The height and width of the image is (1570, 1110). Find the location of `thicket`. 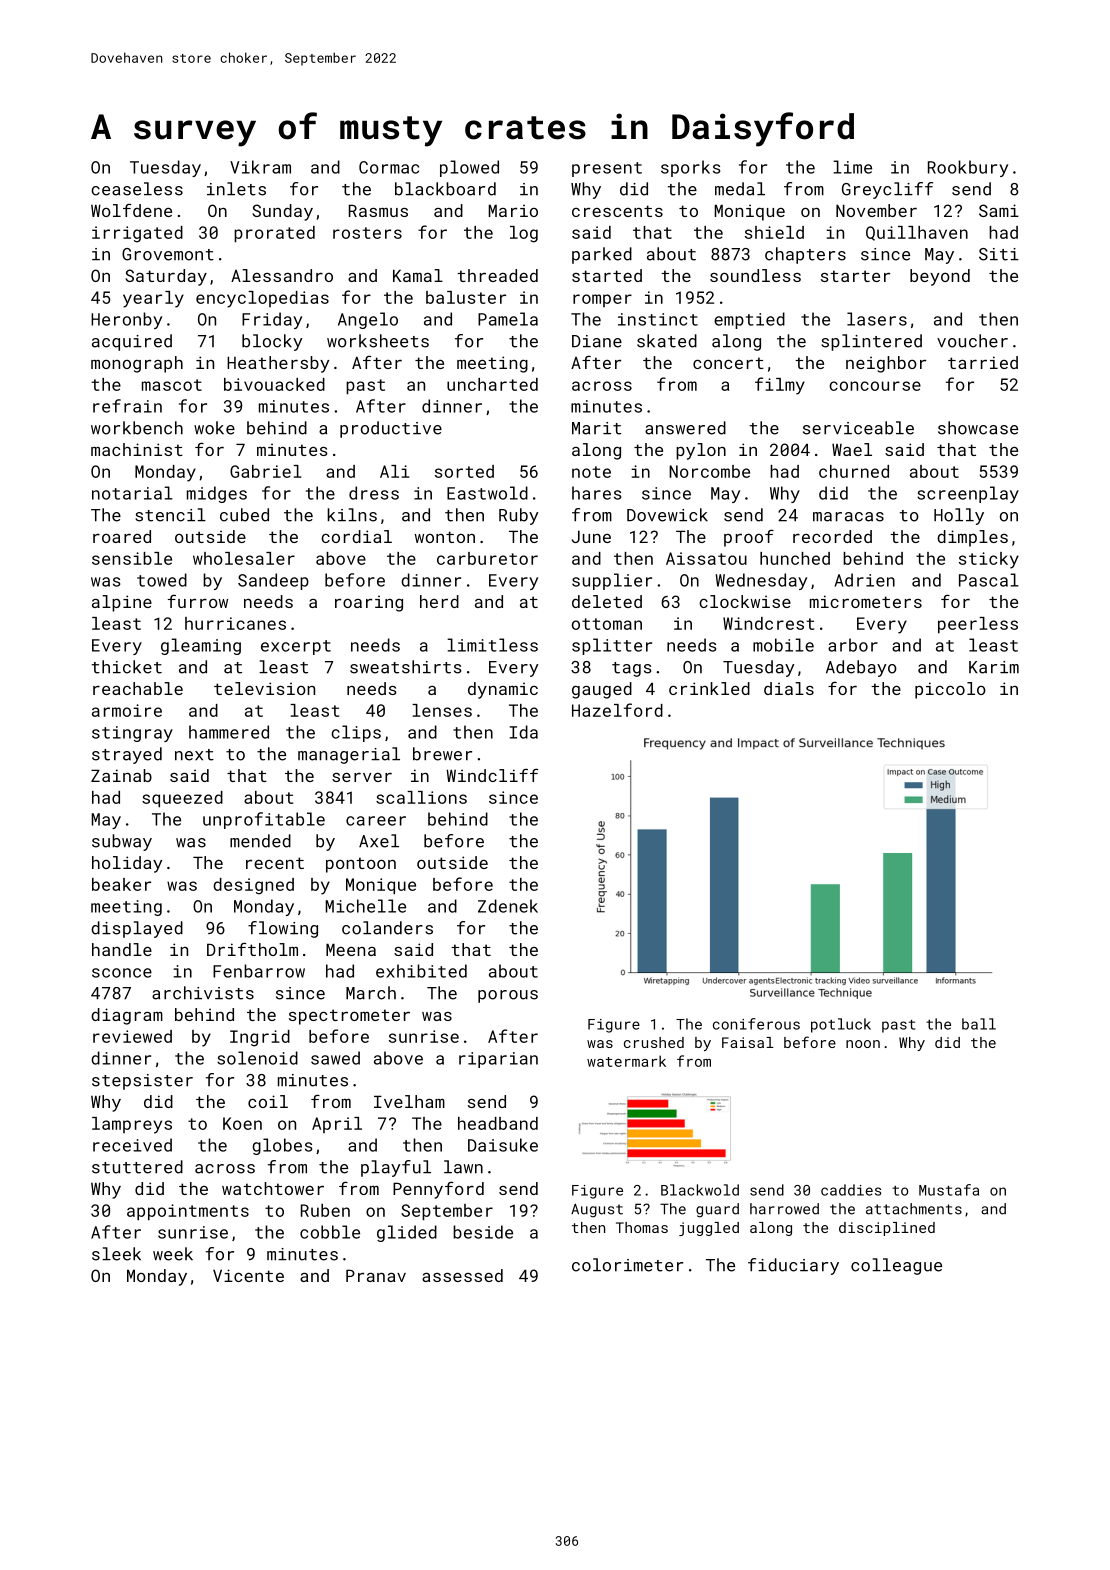

thicket is located at coordinates (126, 667).
